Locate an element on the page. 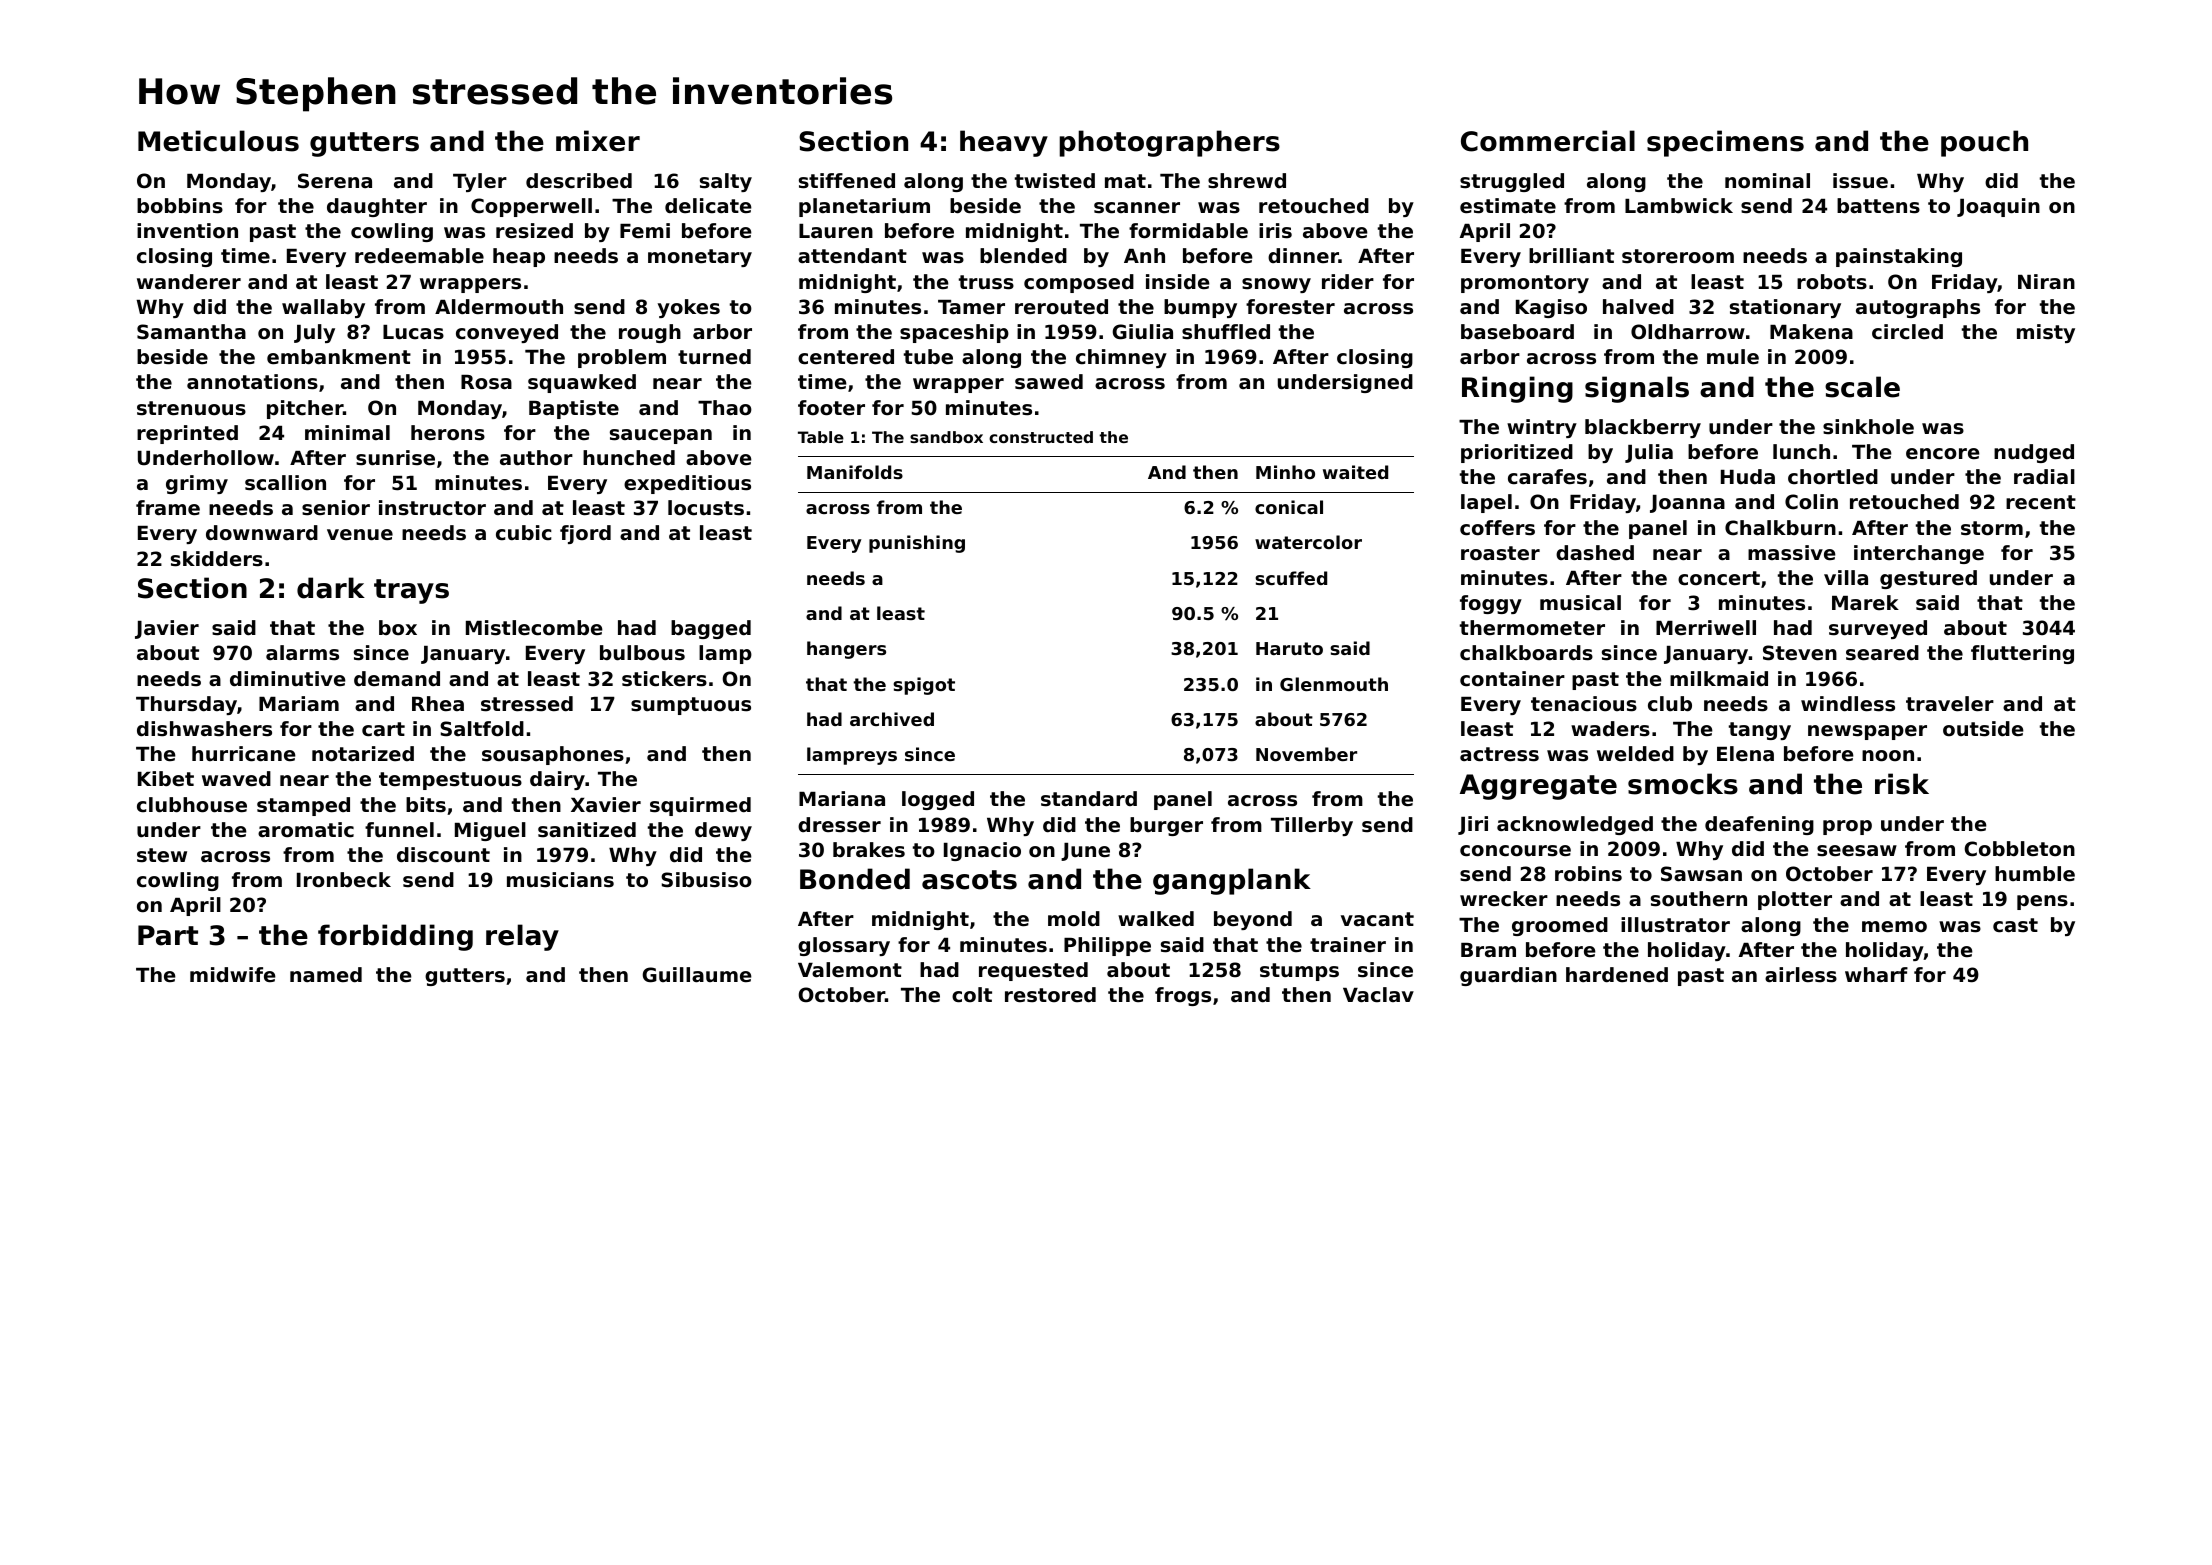 This page has height=1565, width=2212. Javier is located at coordinates (167, 629).
